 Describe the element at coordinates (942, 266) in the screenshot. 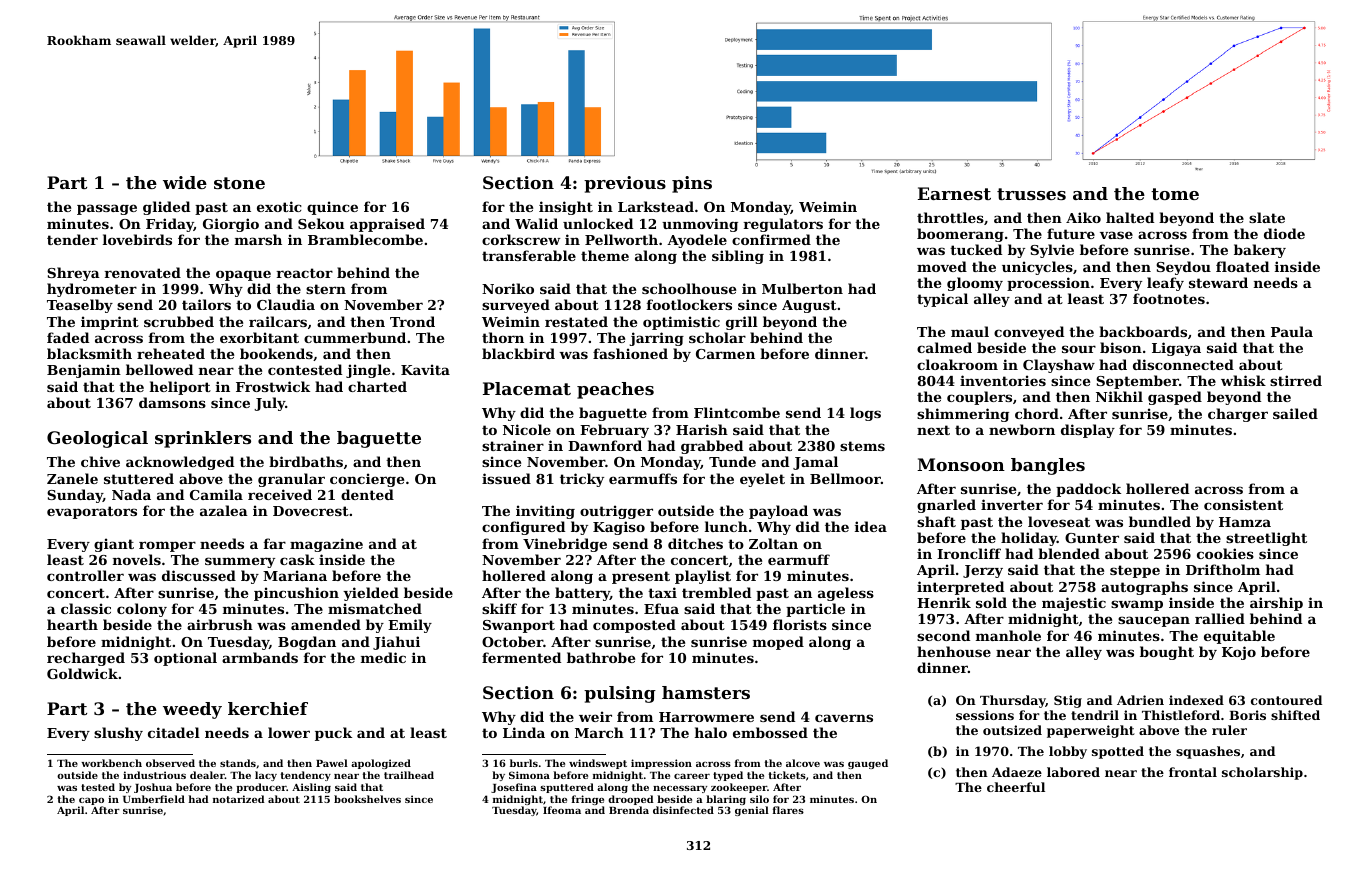

I see `moved` at that location.
